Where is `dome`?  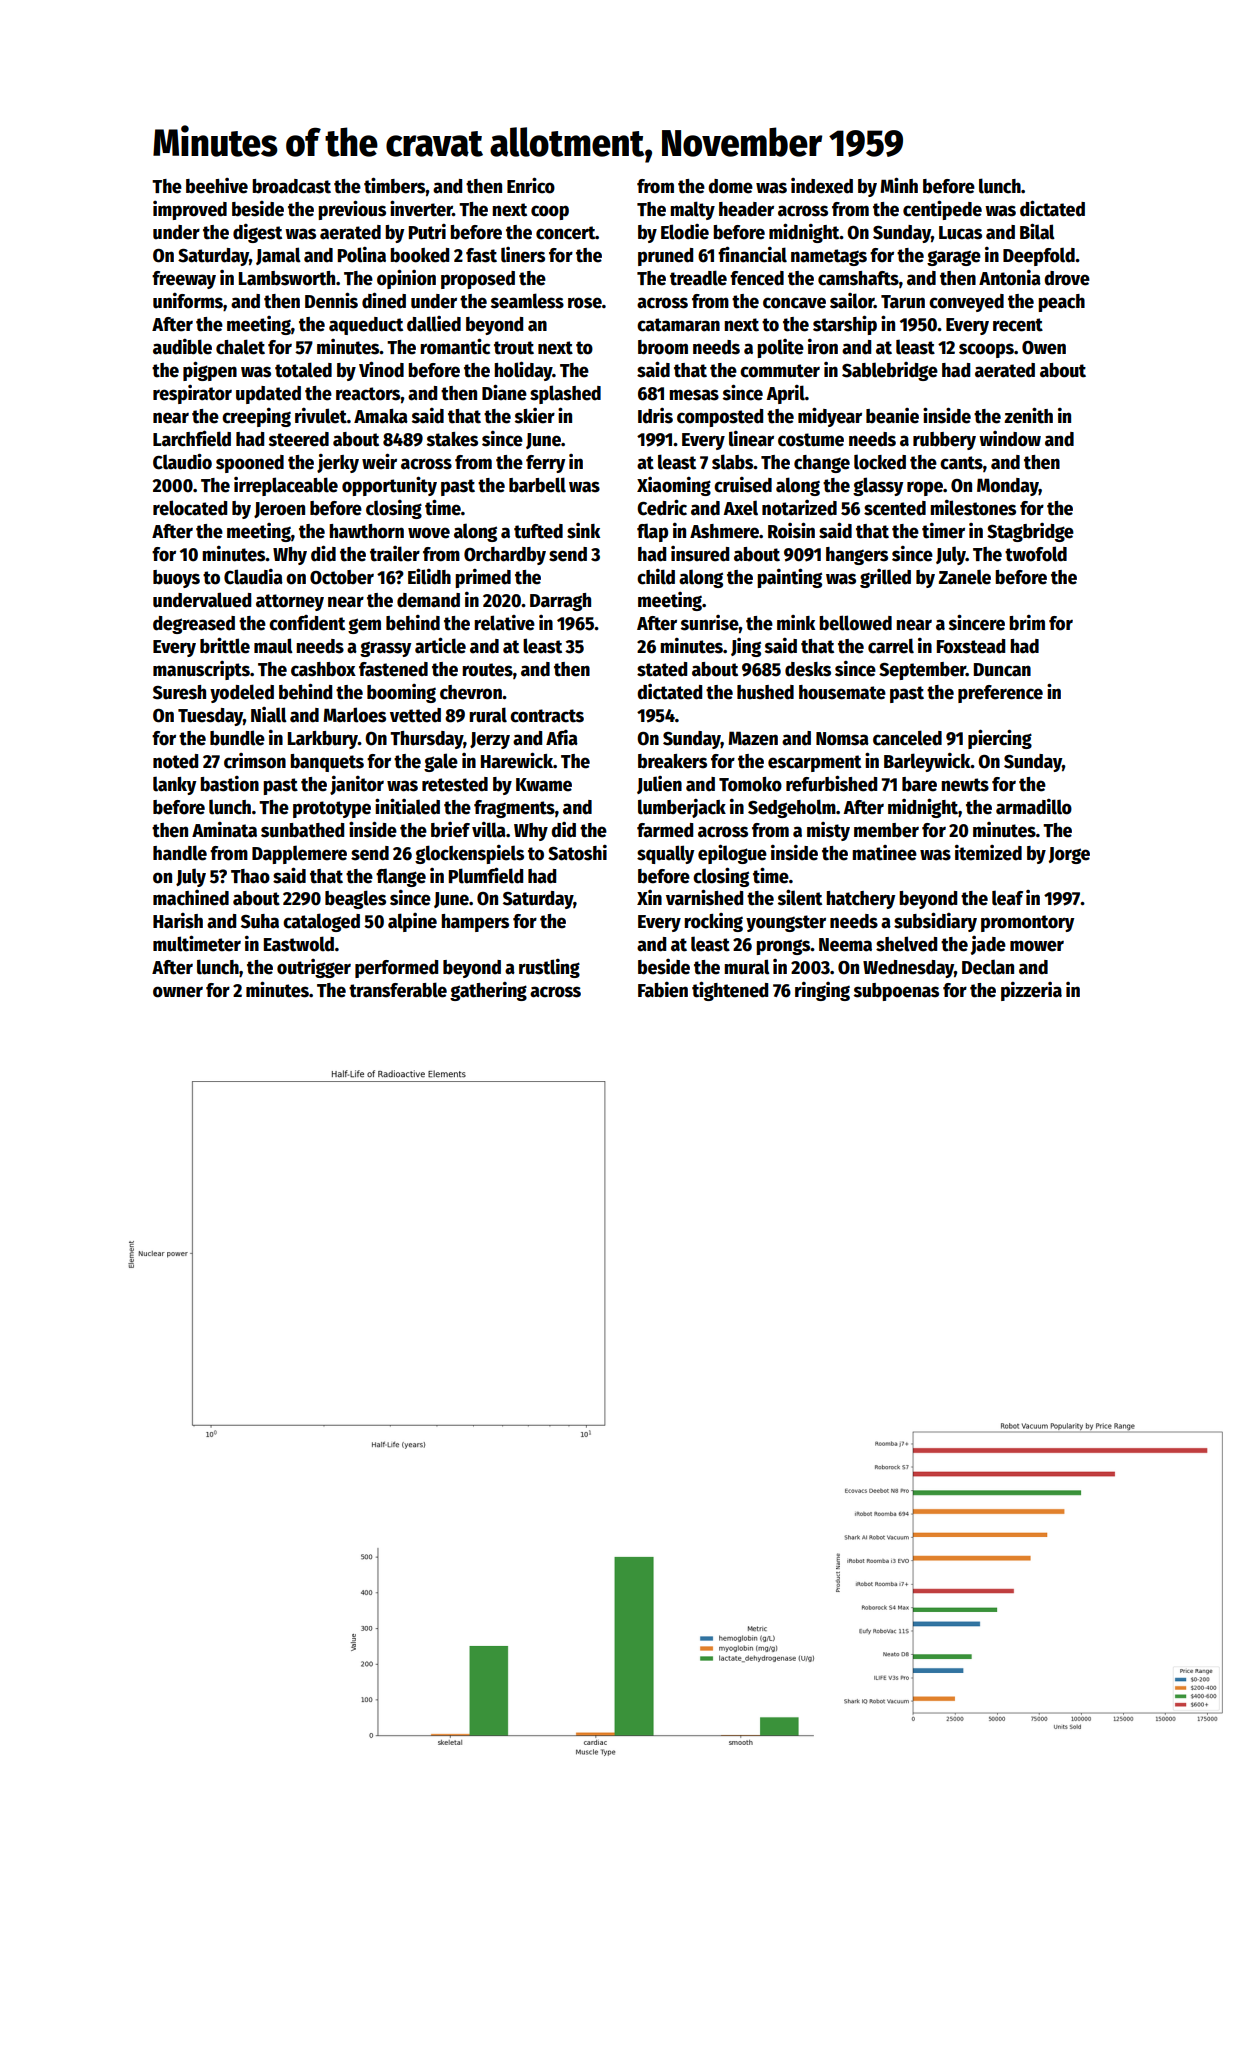 dome is located at coordinates (730, 186).
